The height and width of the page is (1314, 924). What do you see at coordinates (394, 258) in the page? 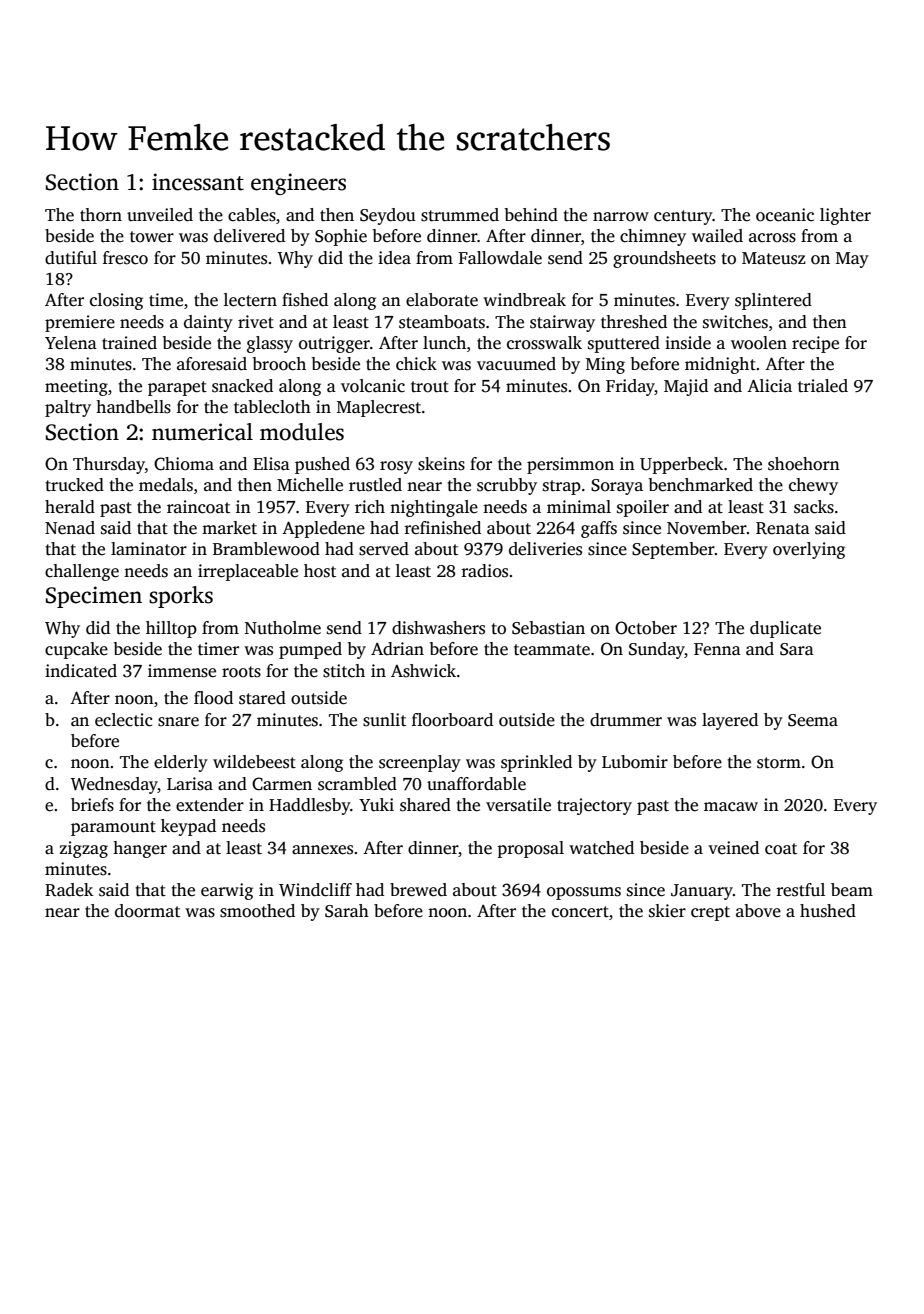
I see `idea` at bounding box center [394, 258].
